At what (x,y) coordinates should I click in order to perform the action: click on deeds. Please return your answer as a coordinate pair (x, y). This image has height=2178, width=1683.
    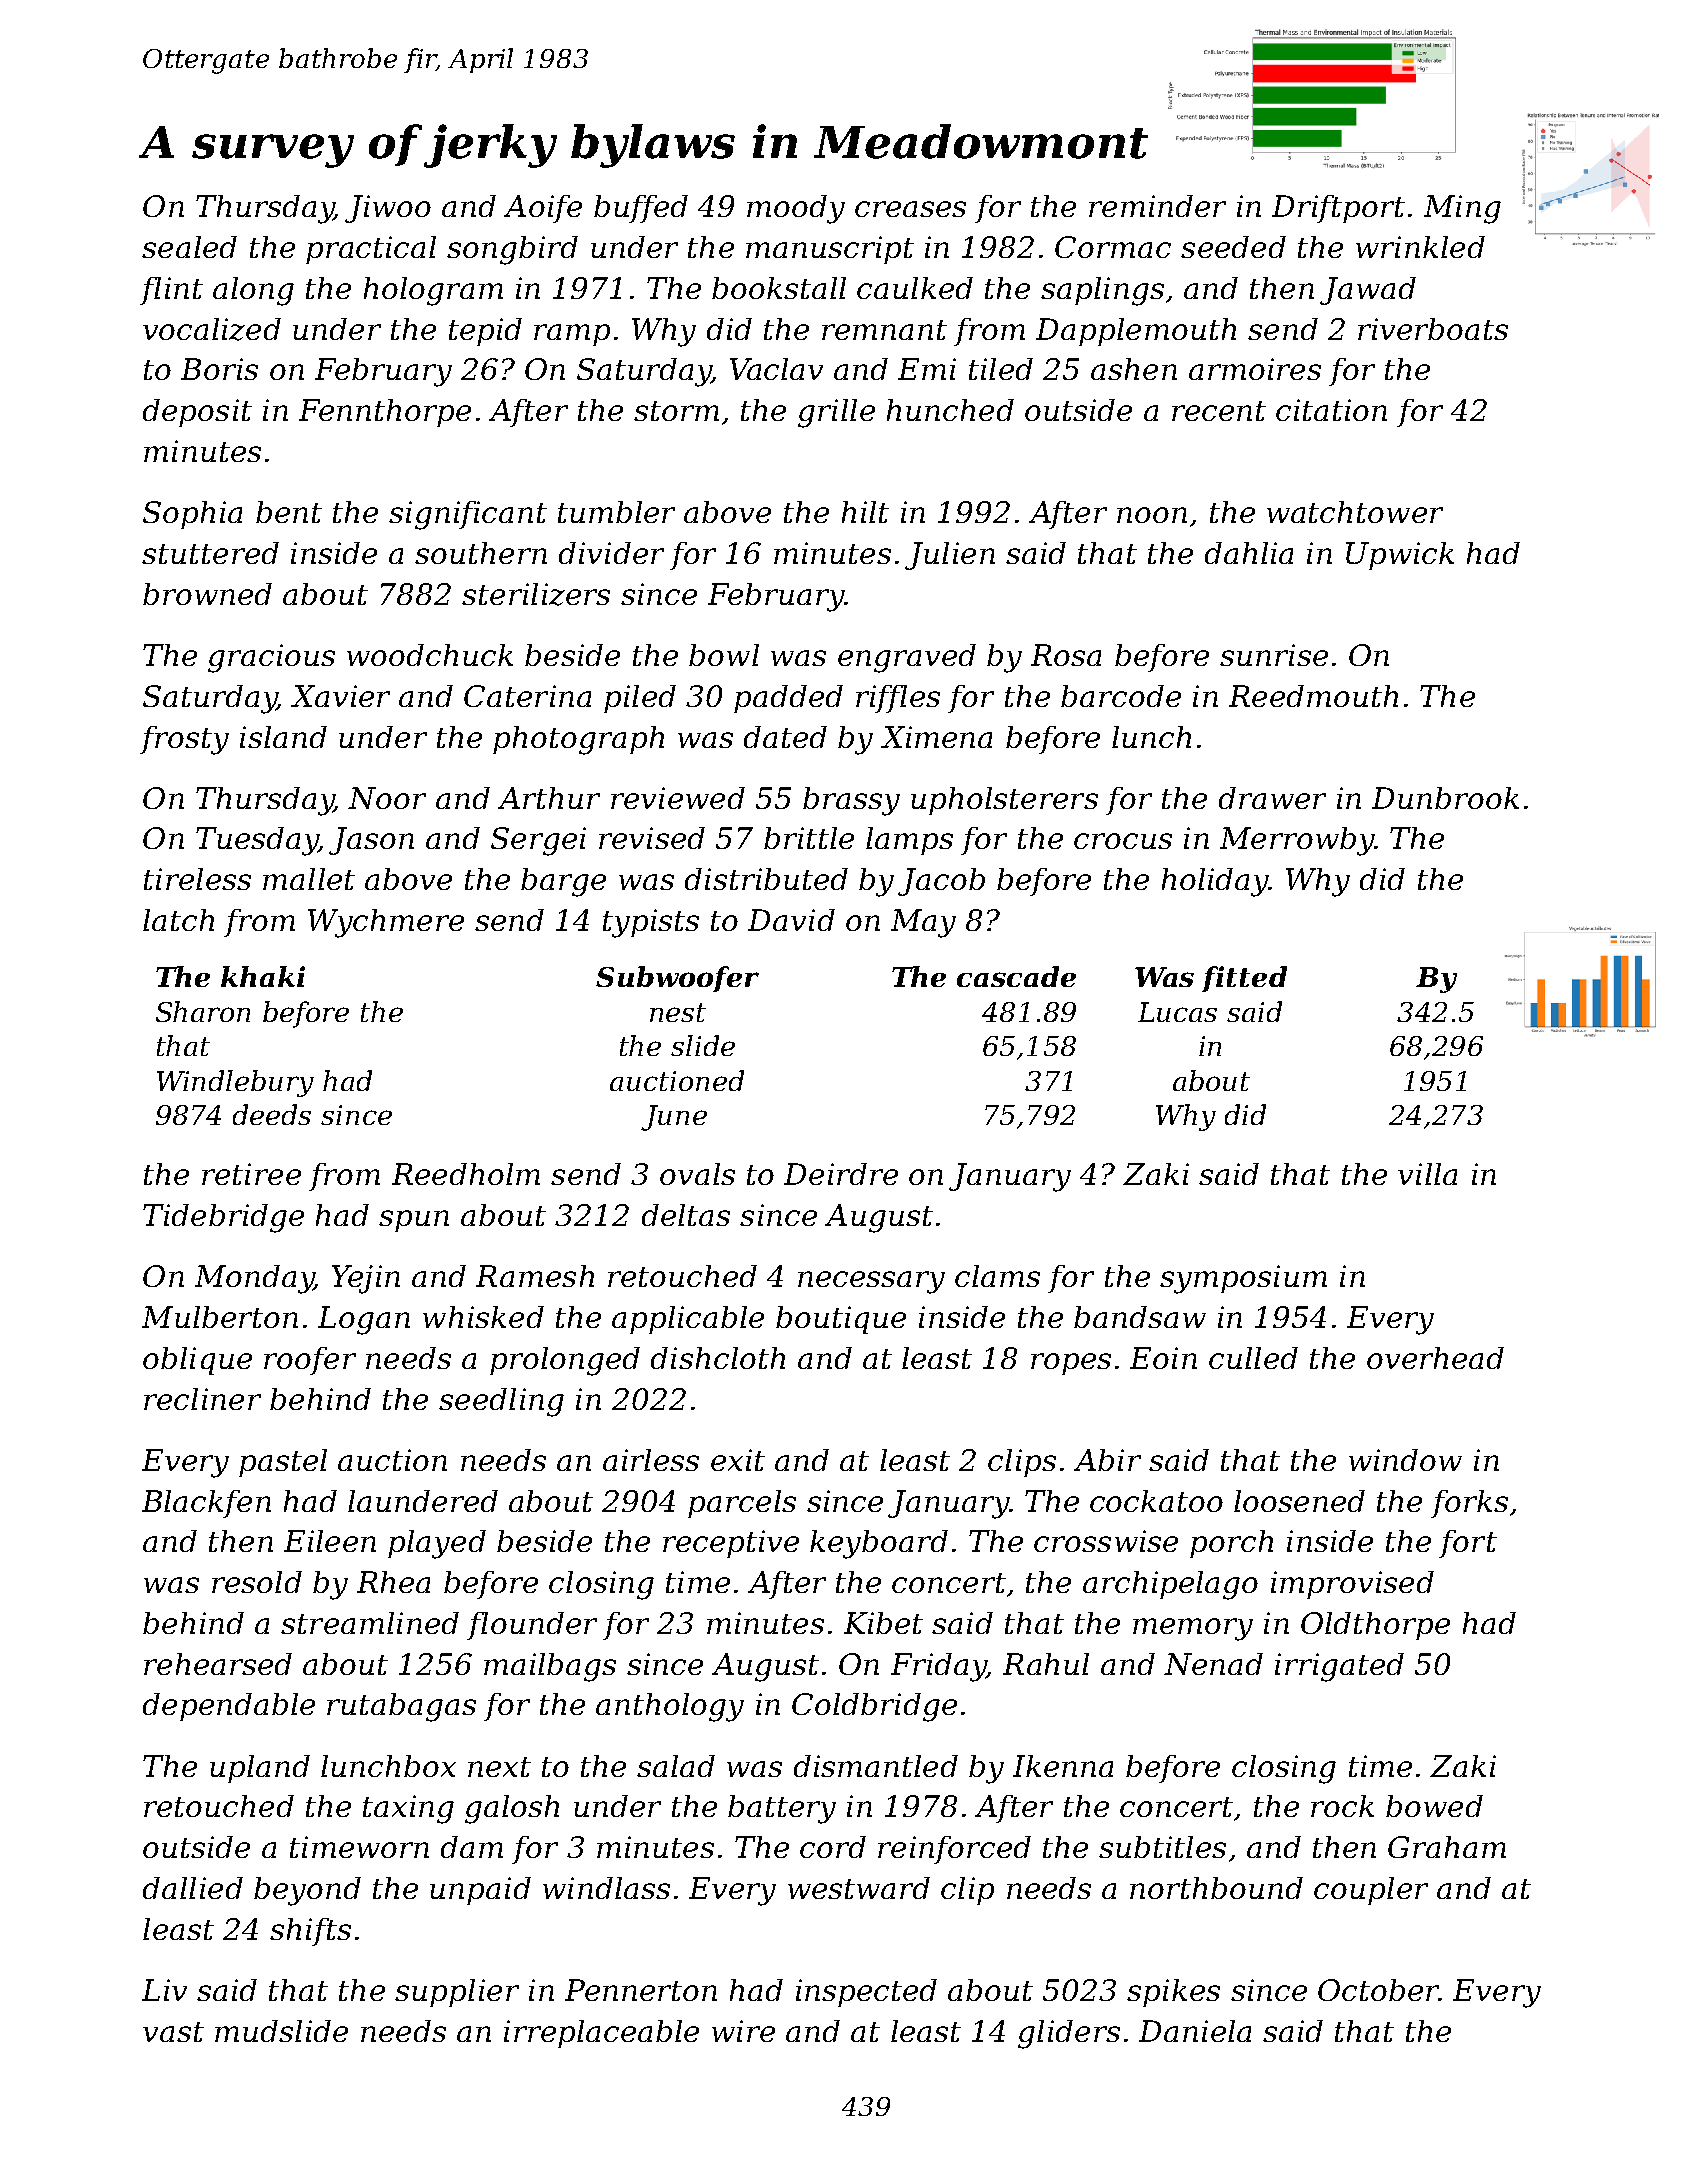
    Looking at the image, I should click on (272, 1114).
